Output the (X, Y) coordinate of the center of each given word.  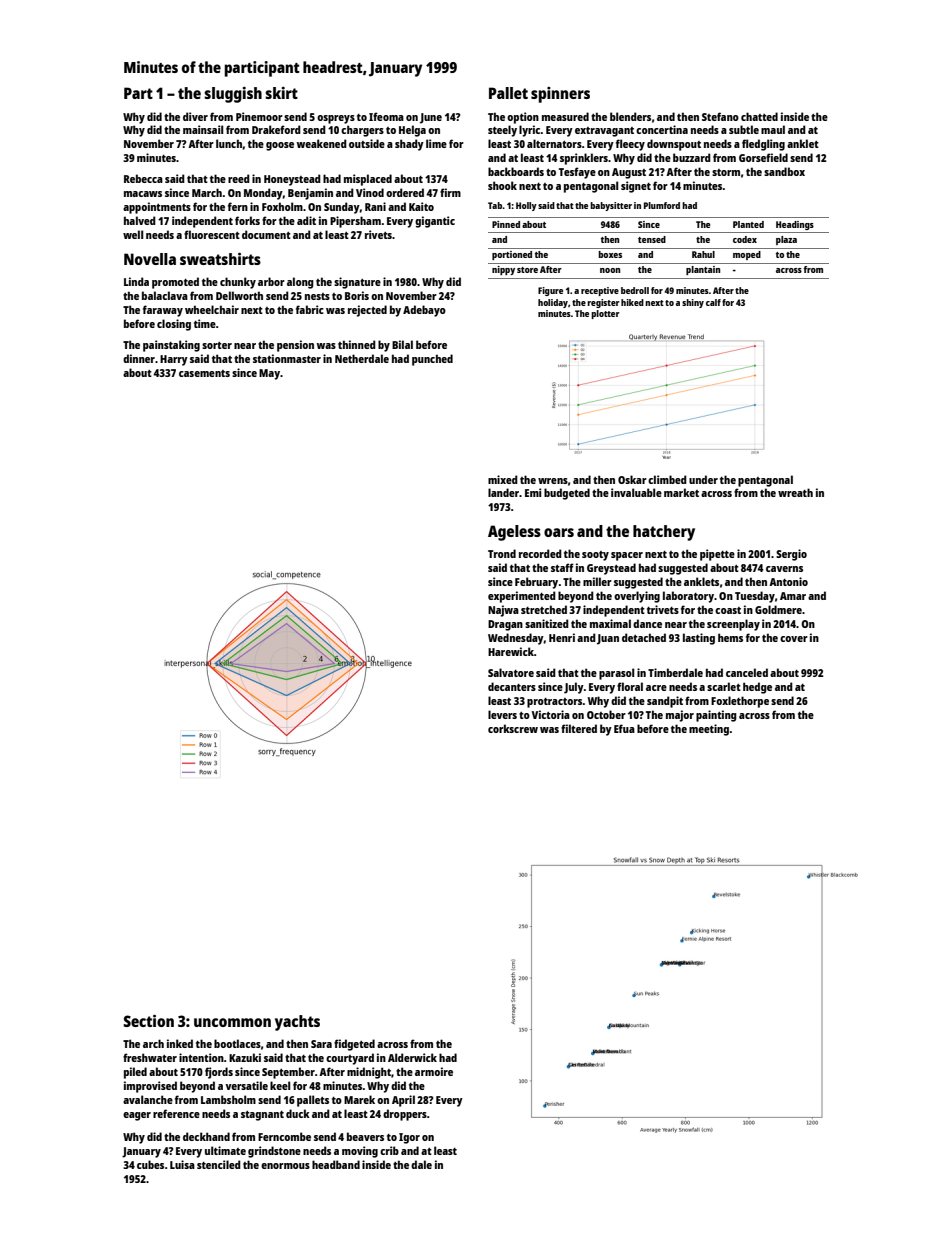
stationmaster (287, 358)
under (703, 479)
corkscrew (513, 728)
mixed (503, 479)
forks (247, 220)
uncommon (232, 1022)
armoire (434, 1071)
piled (135, 1073)
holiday (553, 303)
